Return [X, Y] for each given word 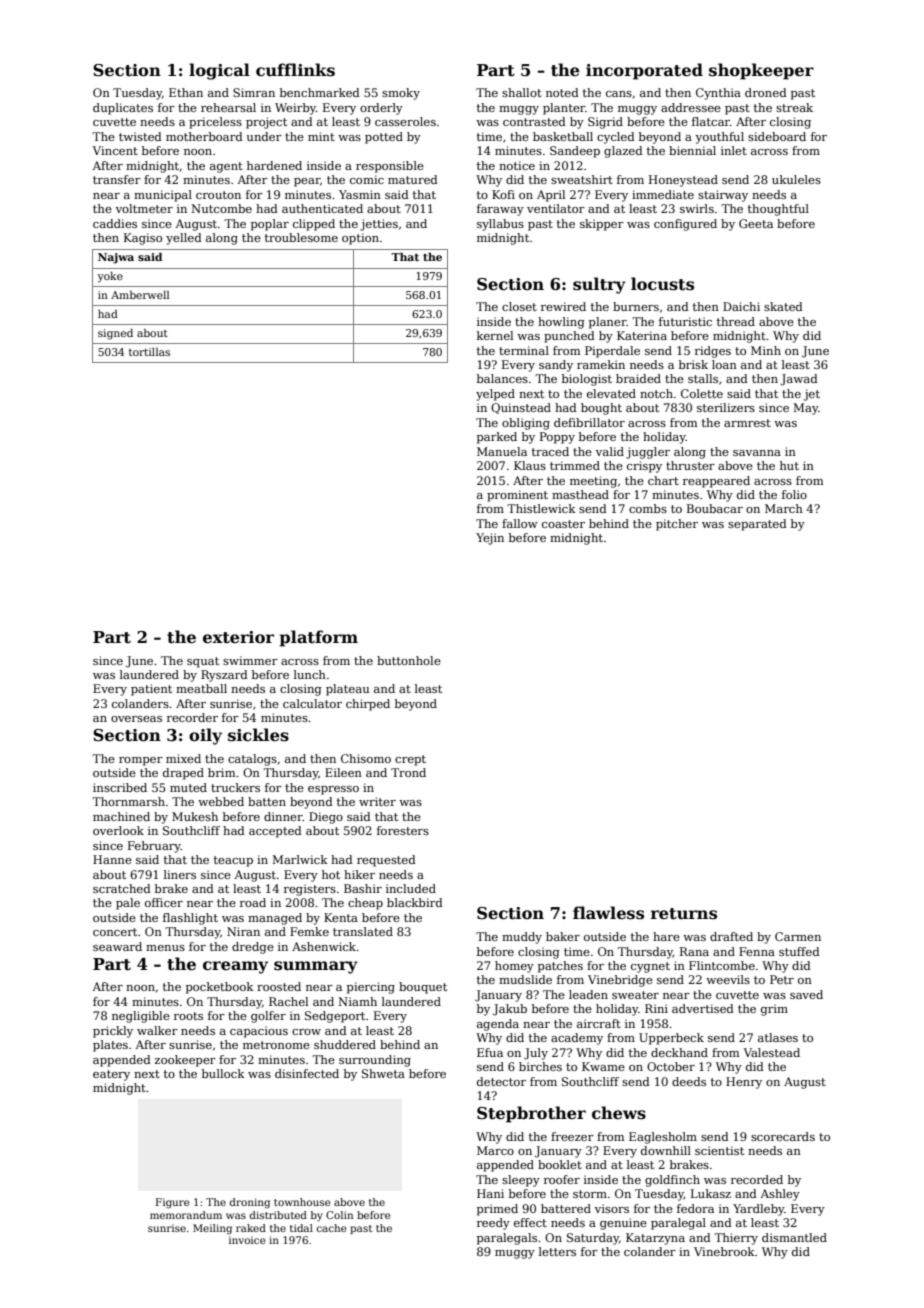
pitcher [677, 525]
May [805, 409]
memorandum [186, 1215]
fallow [520, 523]
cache [331, 1228]
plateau [347, 690]
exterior [238, 637]
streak [794, 107]
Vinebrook [724, 1251]
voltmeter [144, 208]
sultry [599, 285]
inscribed [120, 787]
